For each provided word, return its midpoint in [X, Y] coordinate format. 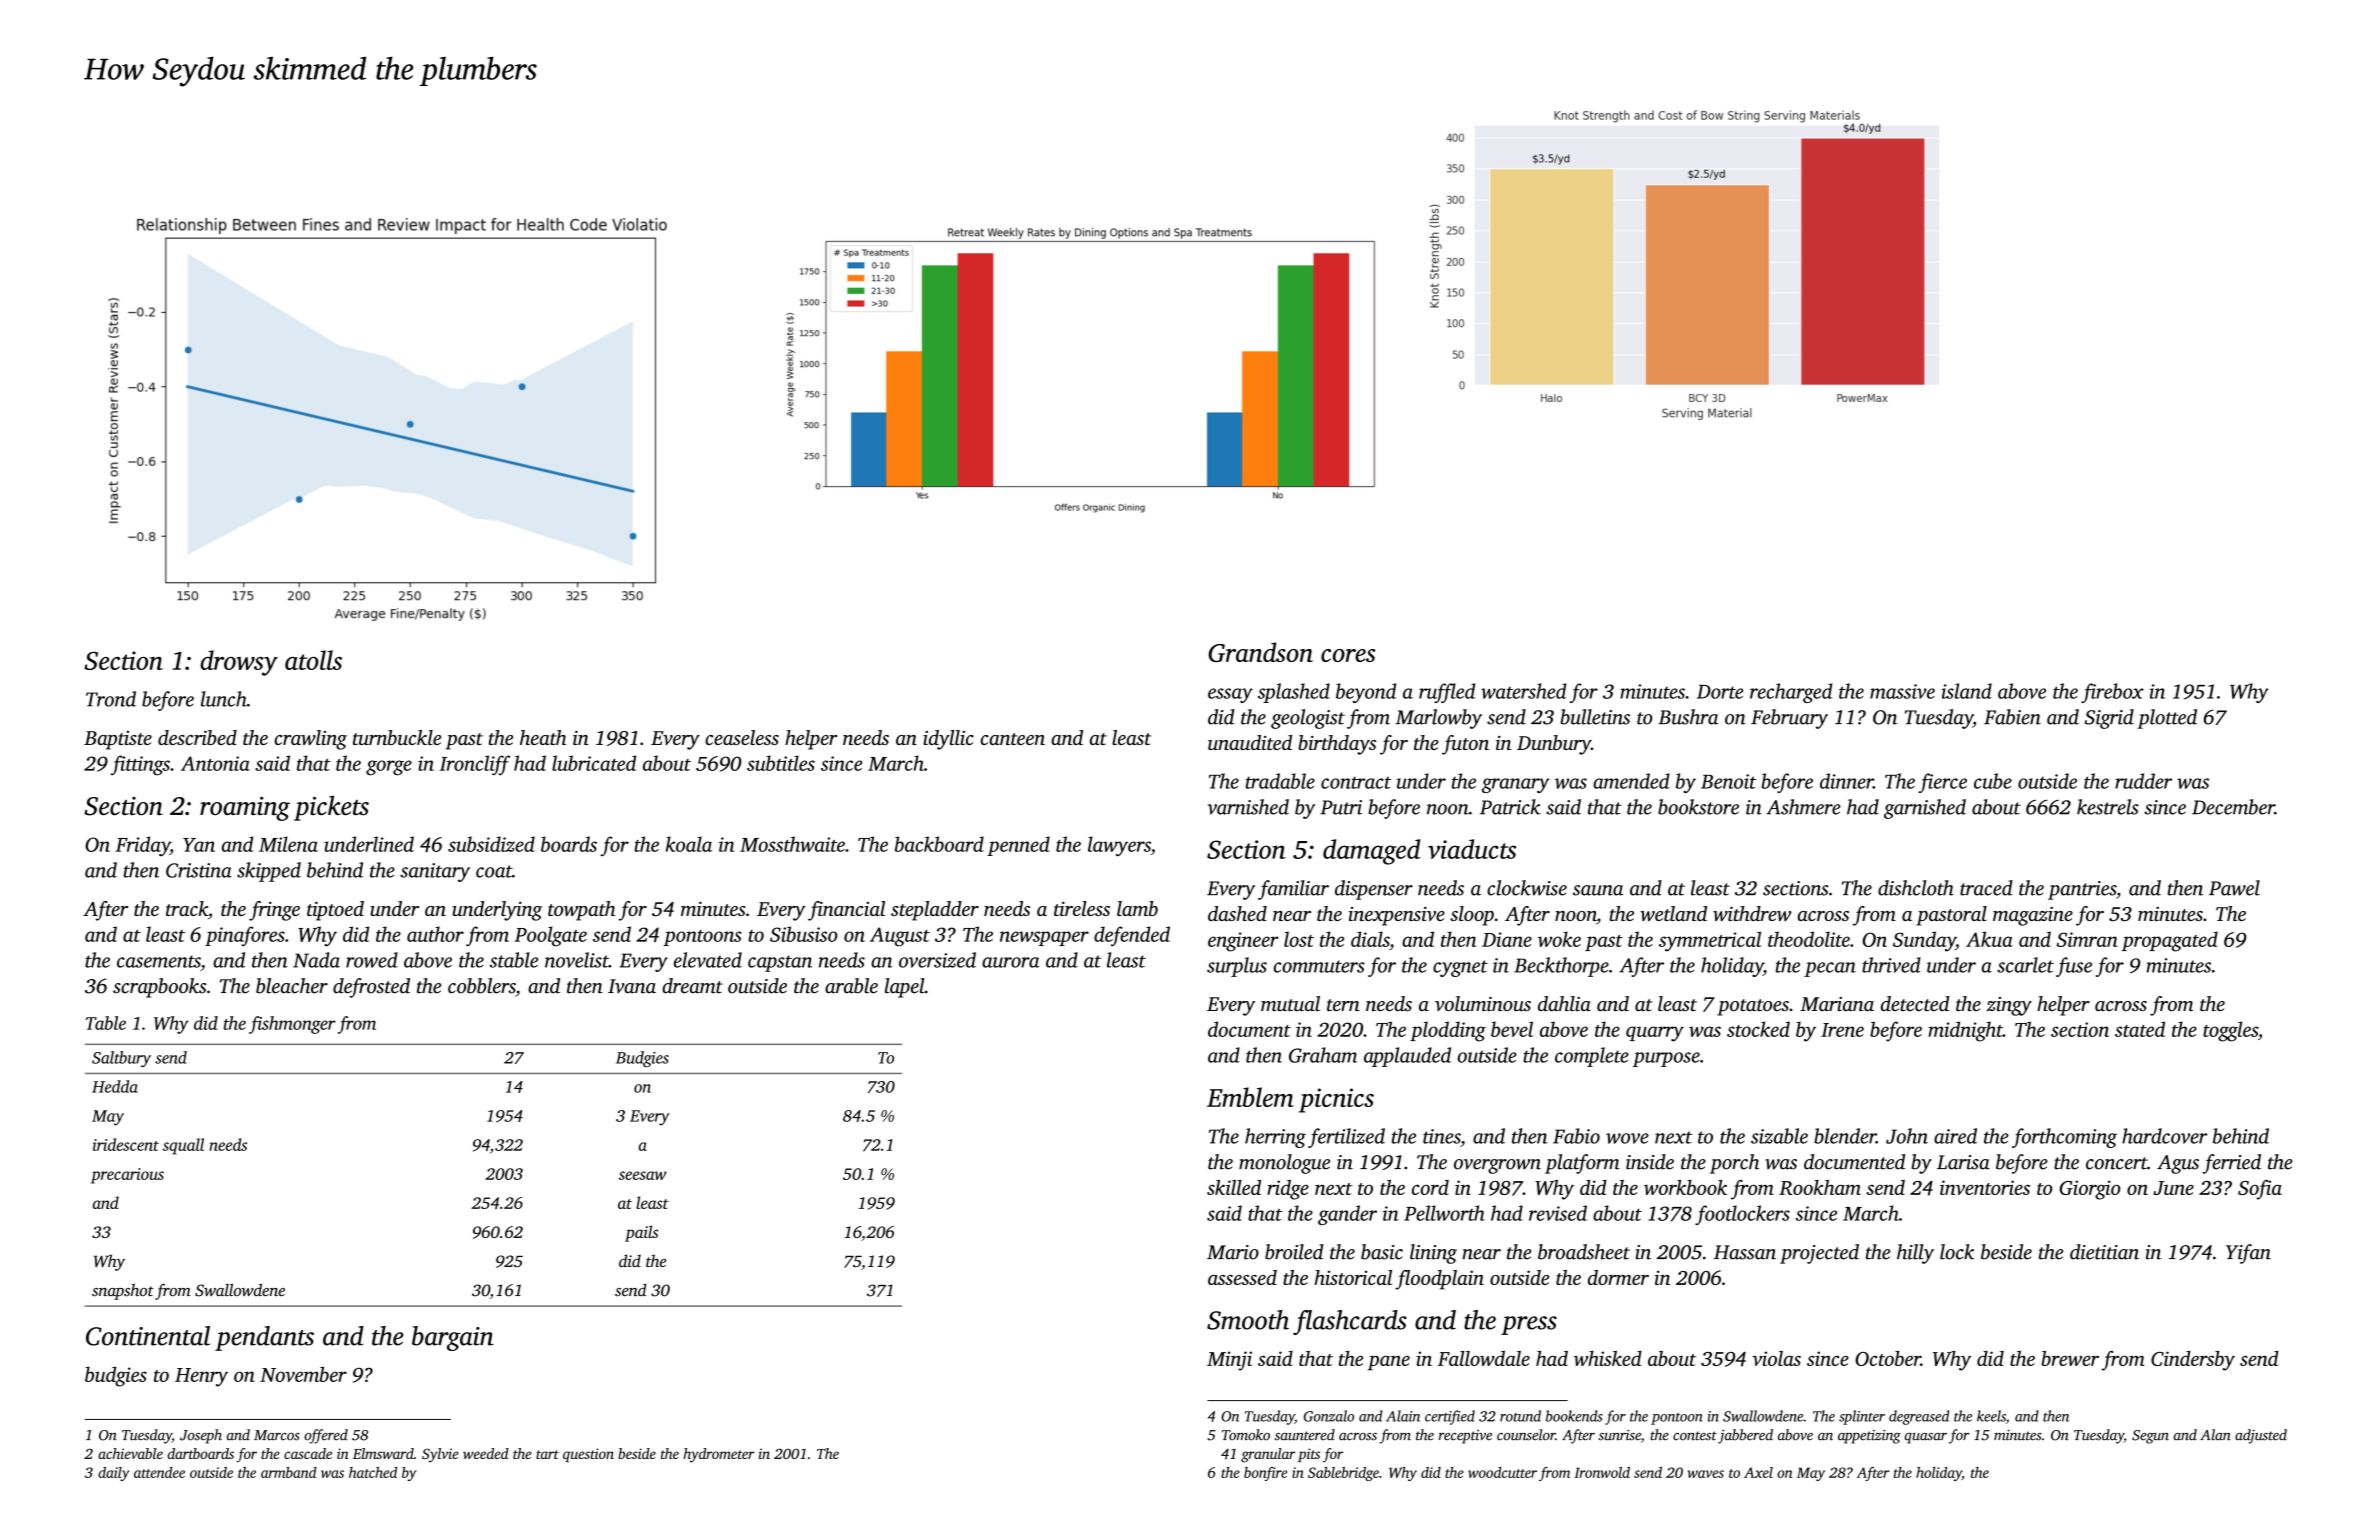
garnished [1925, 809]
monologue [1284, 1164]
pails [641, 1233]
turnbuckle [397, 737]
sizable [1779, 1136]
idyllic [948, 740]
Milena [288, 844]
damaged [1371, 852]
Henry [201, 1377]
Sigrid [2109, 719]
